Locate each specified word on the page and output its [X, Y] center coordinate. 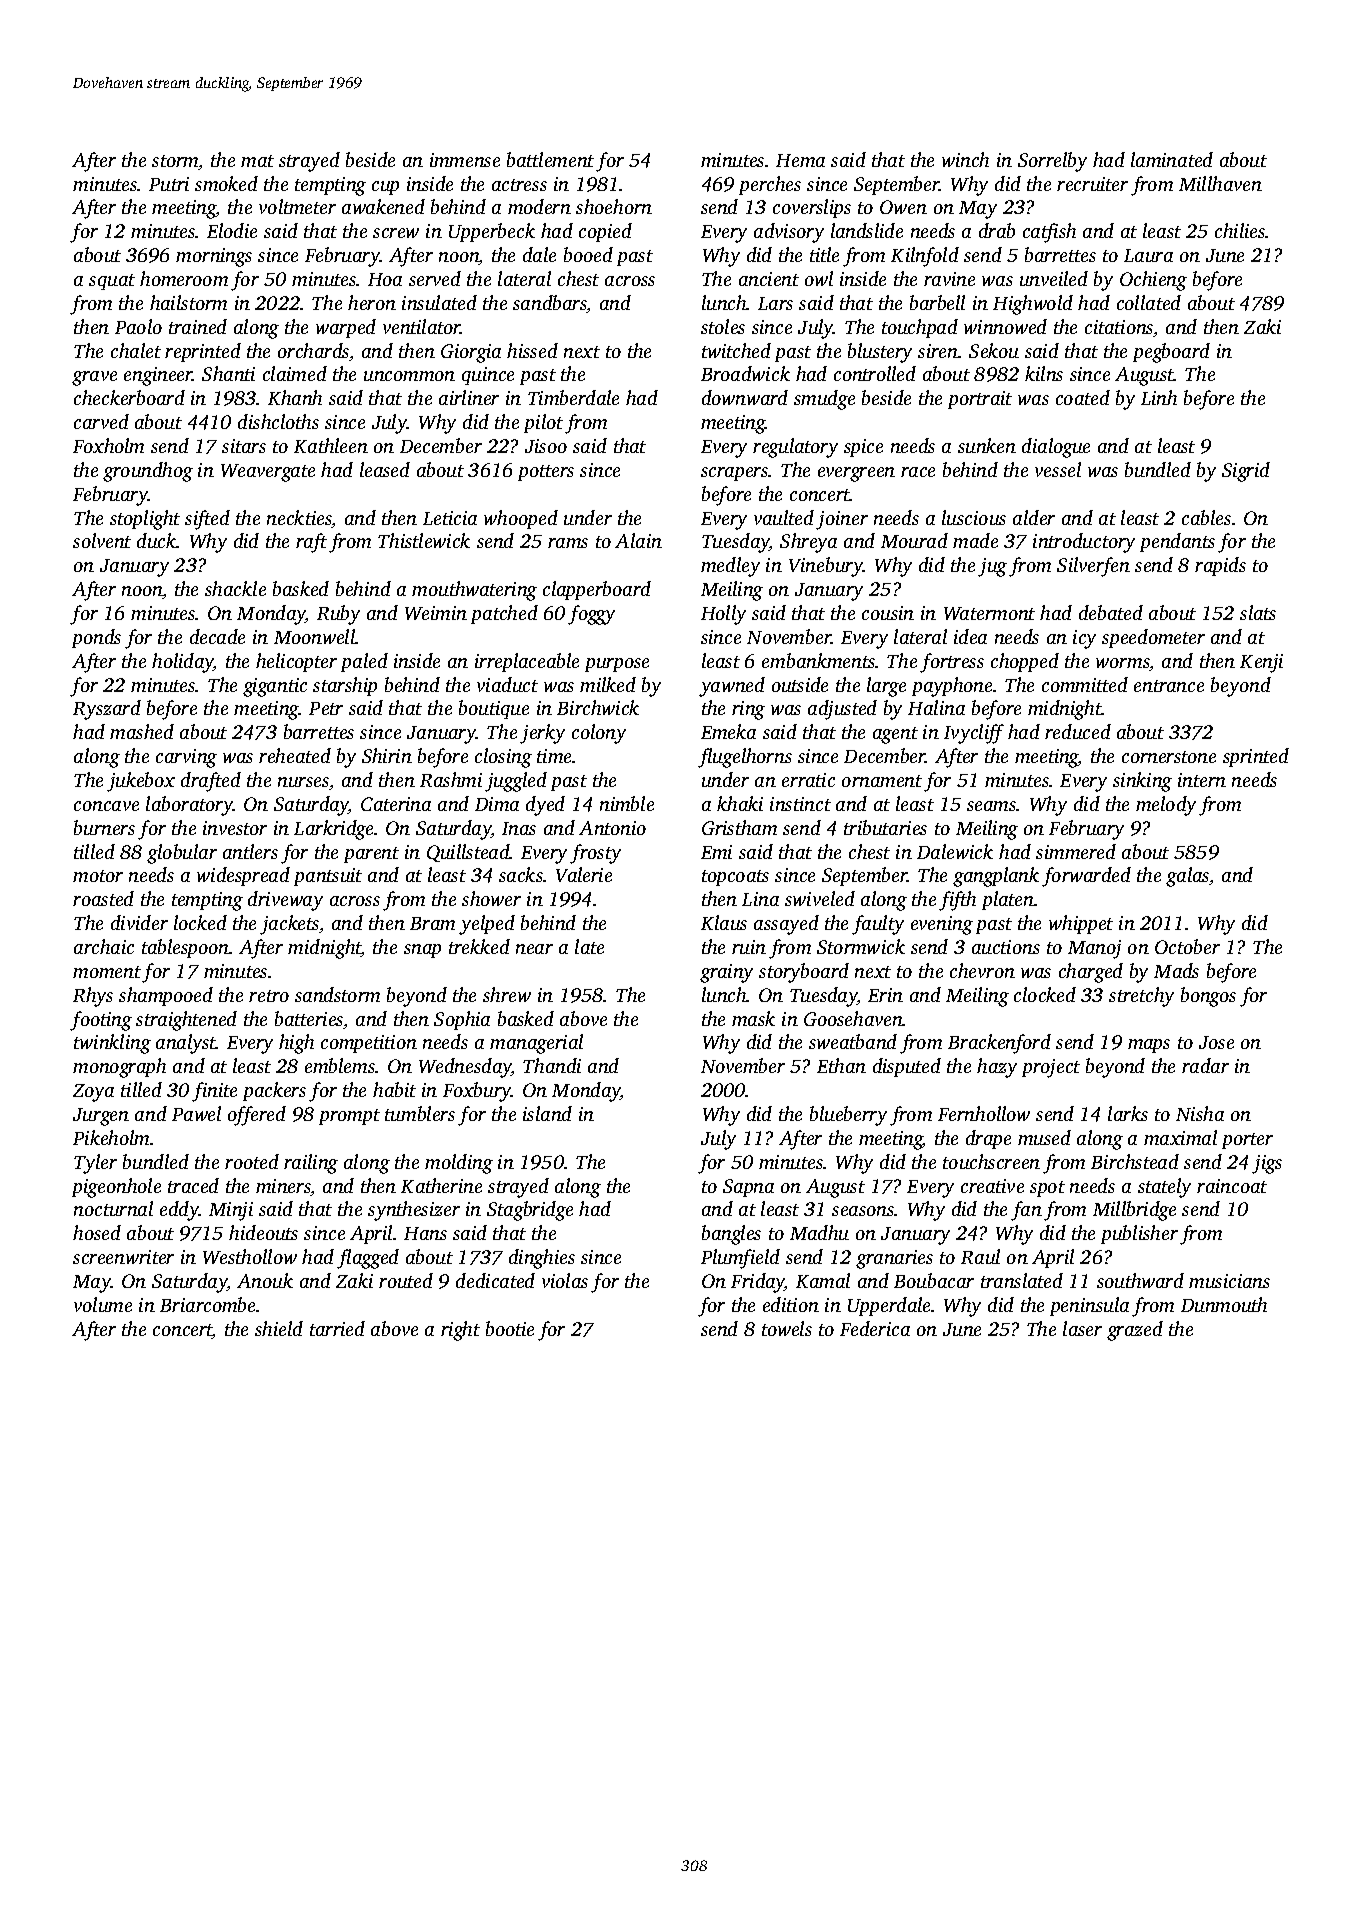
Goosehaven [853, 1018]
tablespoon [186, 948]
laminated [1172, 159]
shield [279, 1328]
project [1051, 1068]
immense [465, 160]
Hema [800, 160]
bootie [510, 1328]
